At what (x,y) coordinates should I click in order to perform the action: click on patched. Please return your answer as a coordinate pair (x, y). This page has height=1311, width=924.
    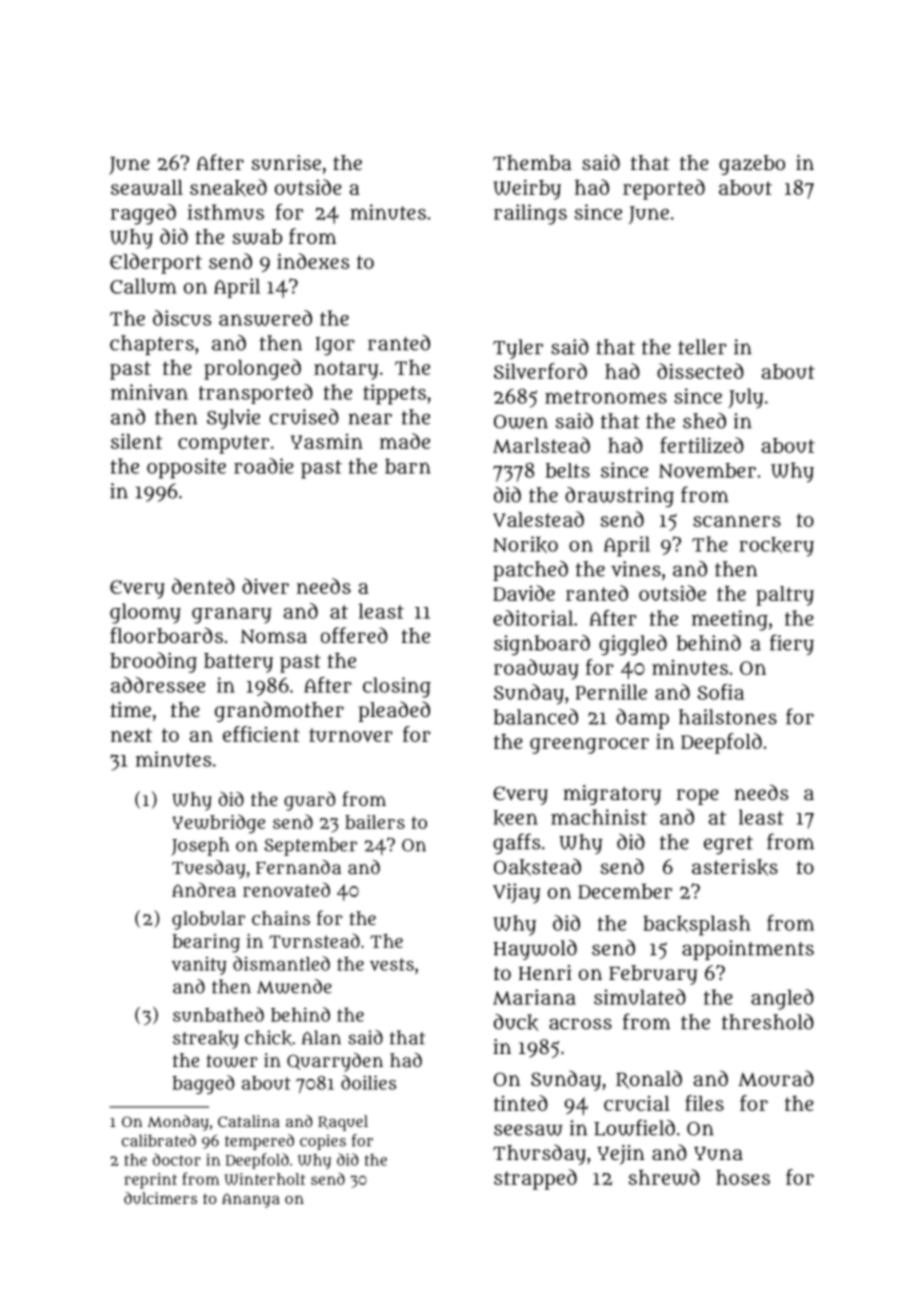
    Looking at the image, I should click on (530, 571).
